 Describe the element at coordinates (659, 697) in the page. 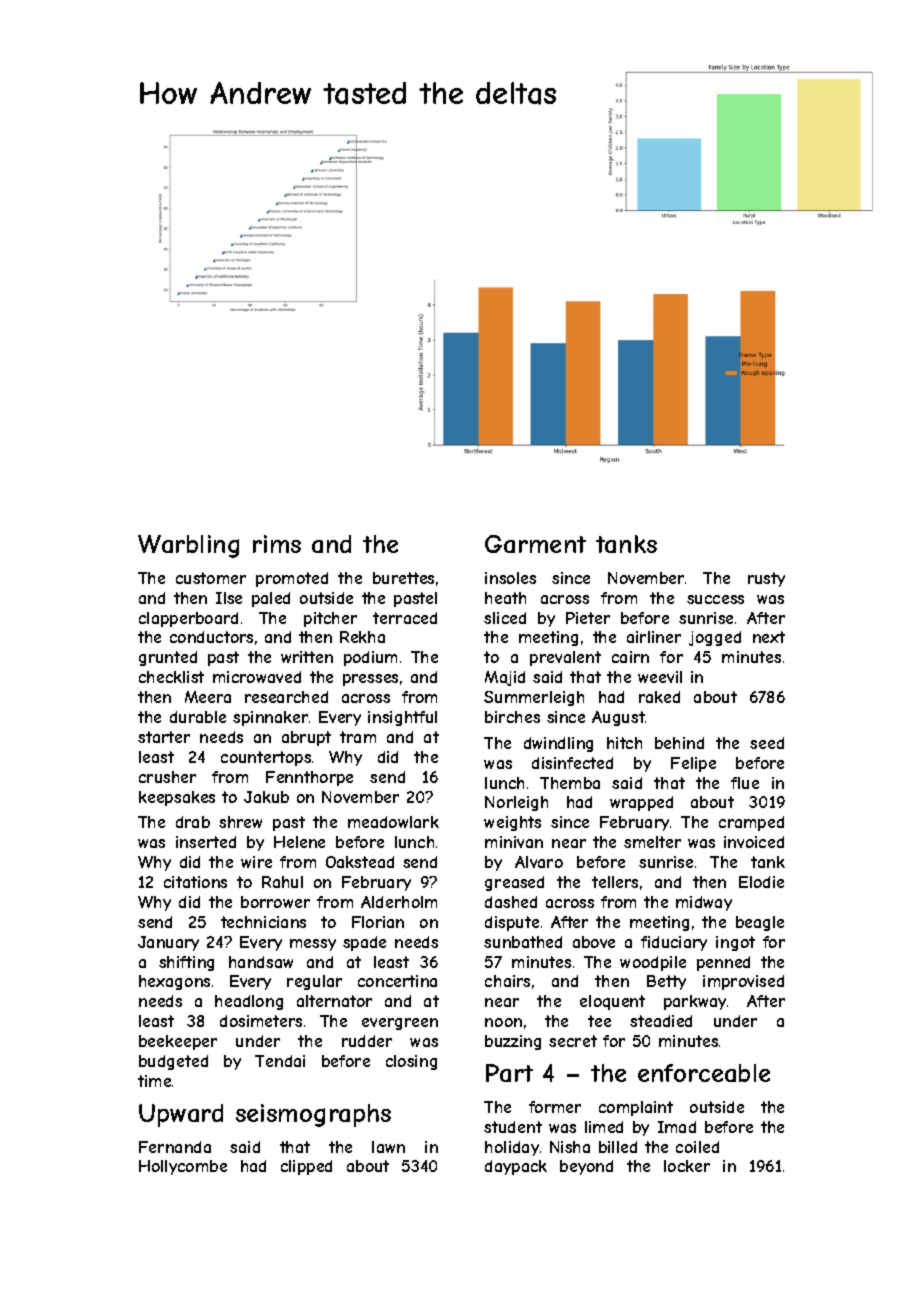

I see `raked` at that location.
